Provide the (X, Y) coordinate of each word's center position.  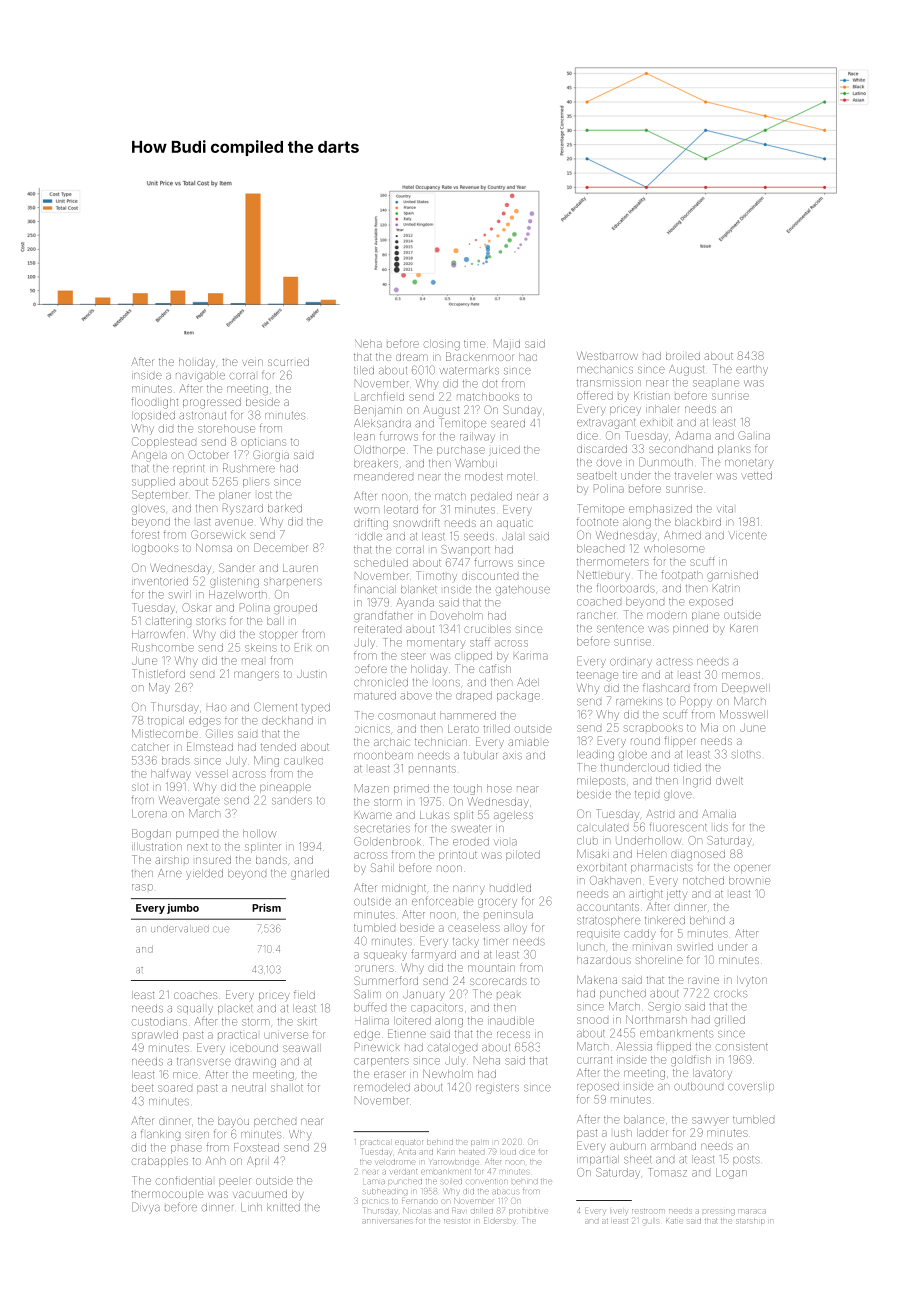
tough (467, 789)
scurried (288, 362)
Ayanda (415, 603)
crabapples (160, 1162)
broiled (683, 356)
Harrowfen (158, 634)
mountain (491, 968)
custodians (159, 1021)
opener (752, 869)
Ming (266, 761)
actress (674, 662)
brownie (749, 880)
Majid (507, 344)
